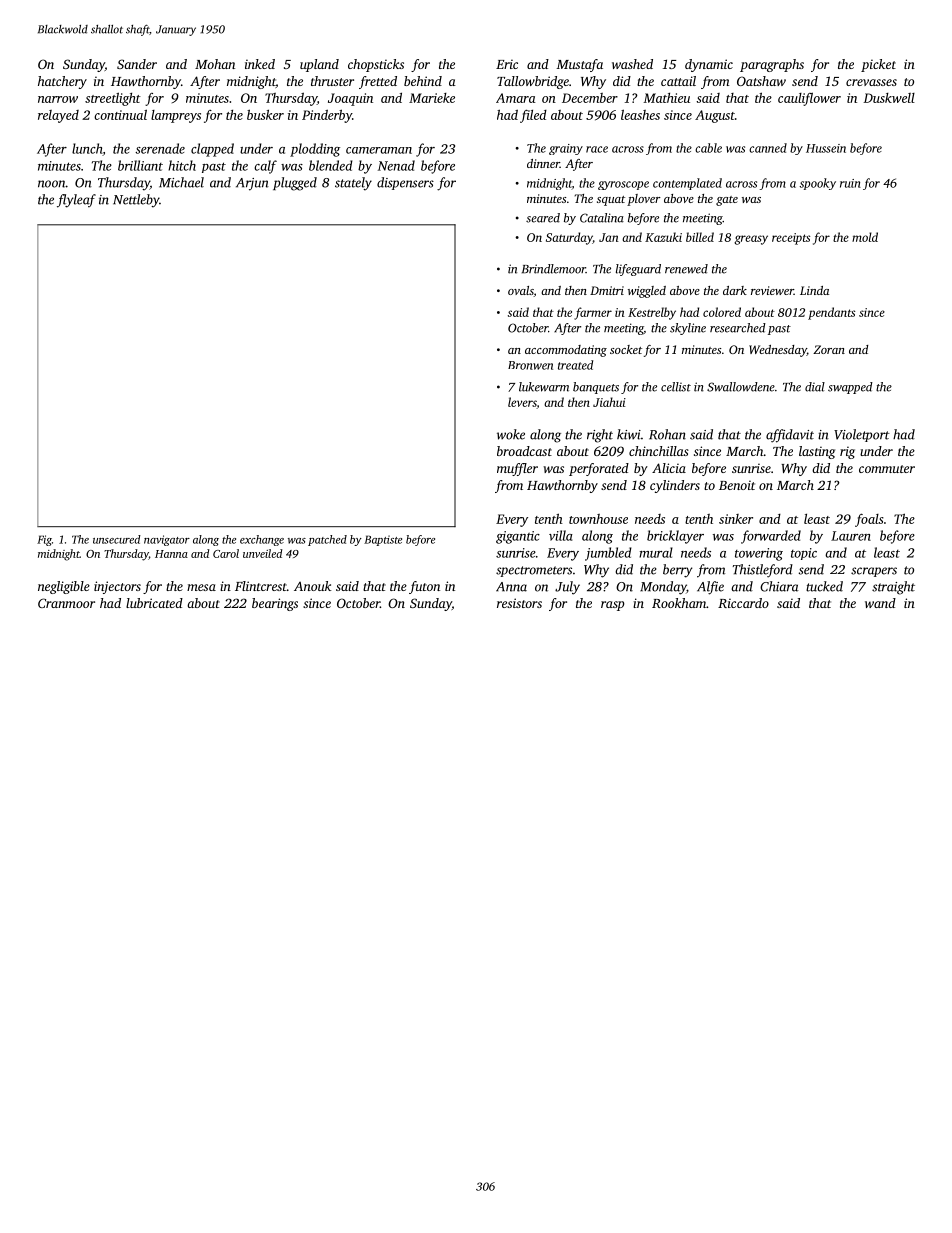 The width and height of the screenshot is (952, 1233). What do you see at coordinates (522, 403) in the screenshot?
I see `levers` at bounding box center [522, 403].
